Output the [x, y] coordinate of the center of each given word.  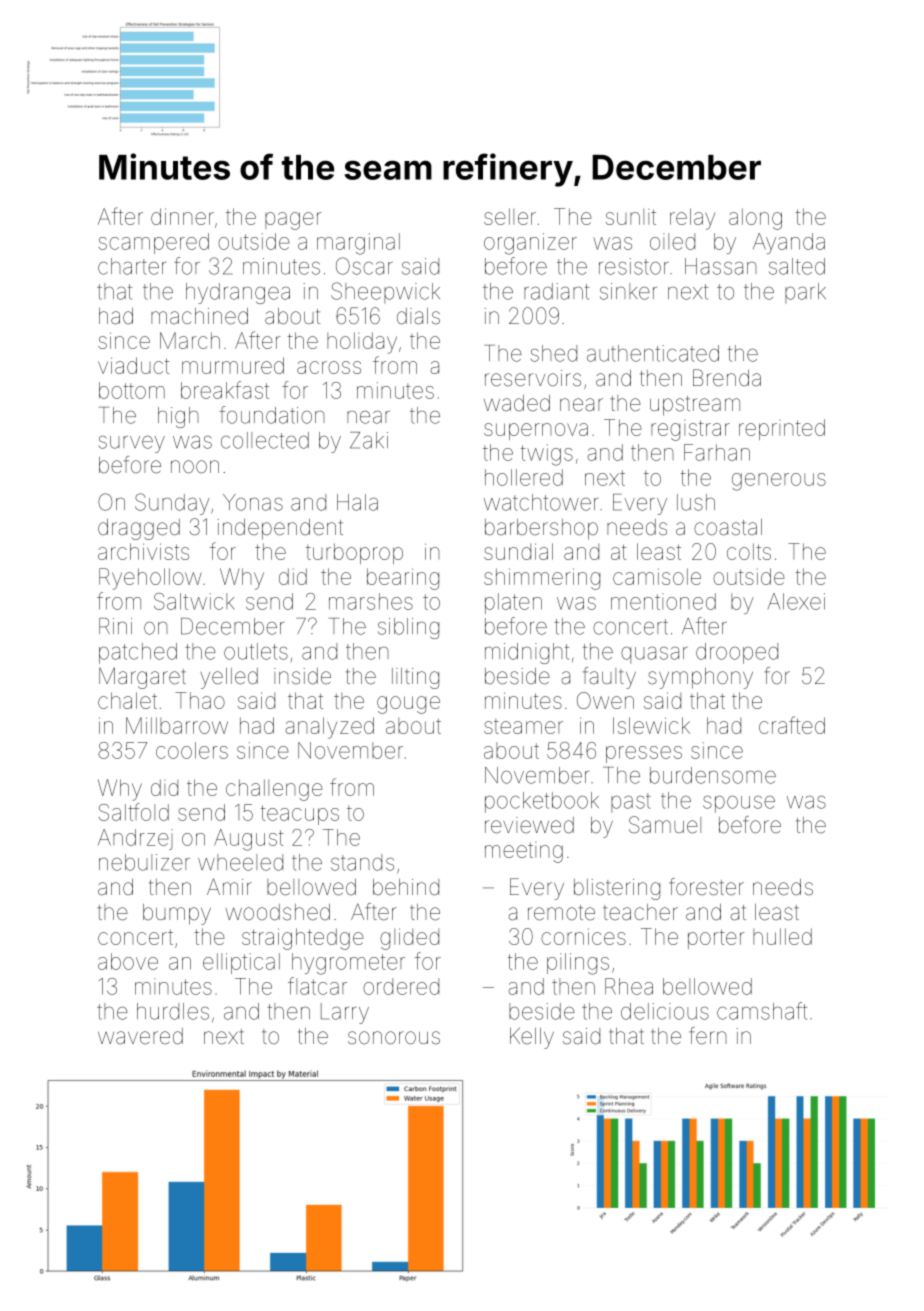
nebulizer [144, 862]
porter [716, 939]
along [755, 219]
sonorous [394, 1038]
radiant [556, 291]
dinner [182, 216]
